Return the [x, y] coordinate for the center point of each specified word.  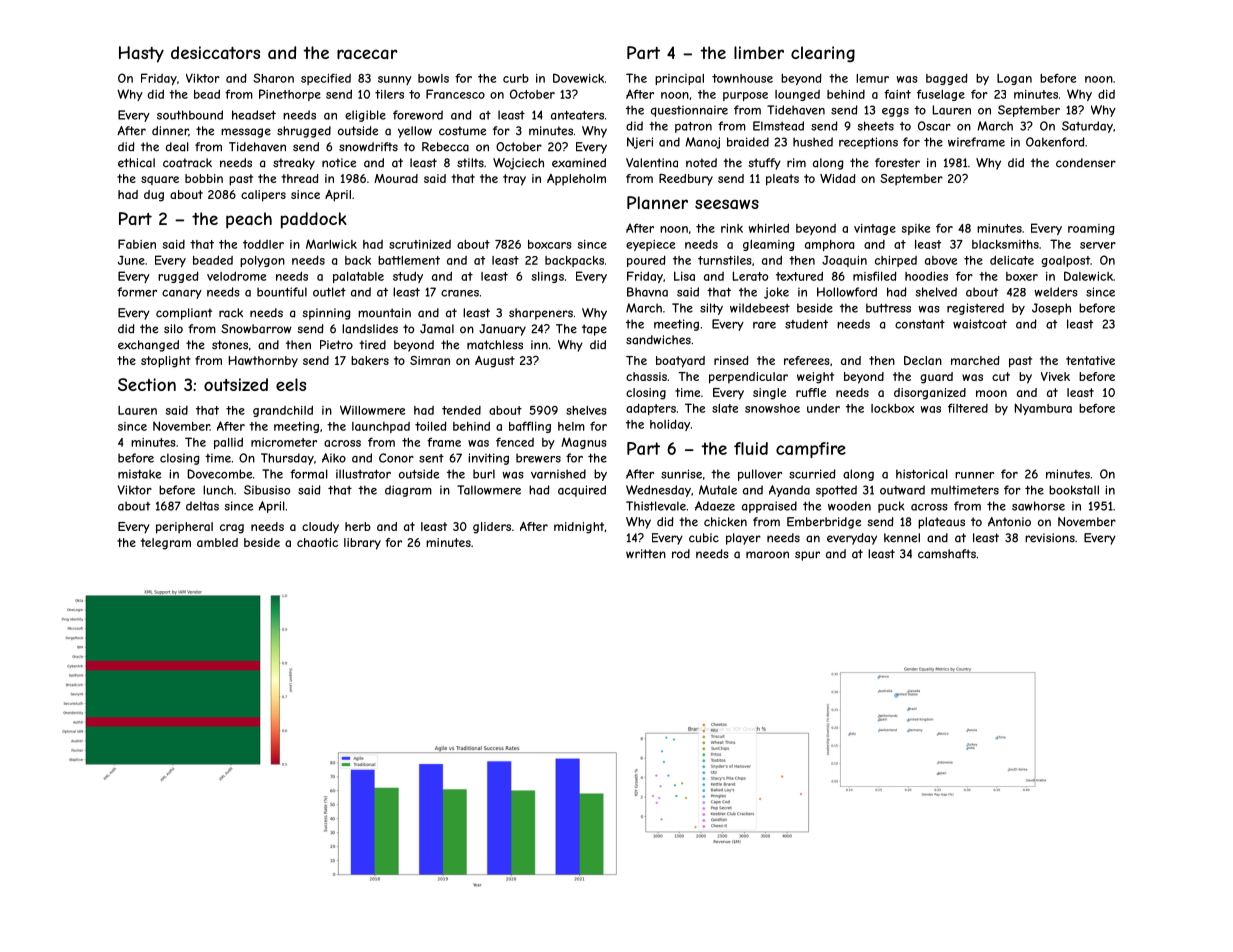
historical [922, 474]
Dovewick [578, 78]
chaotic [317, 542]
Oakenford [1055, 142]
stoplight [166, 362]
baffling [530, 427]
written [646, 554]
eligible [365, 116]
